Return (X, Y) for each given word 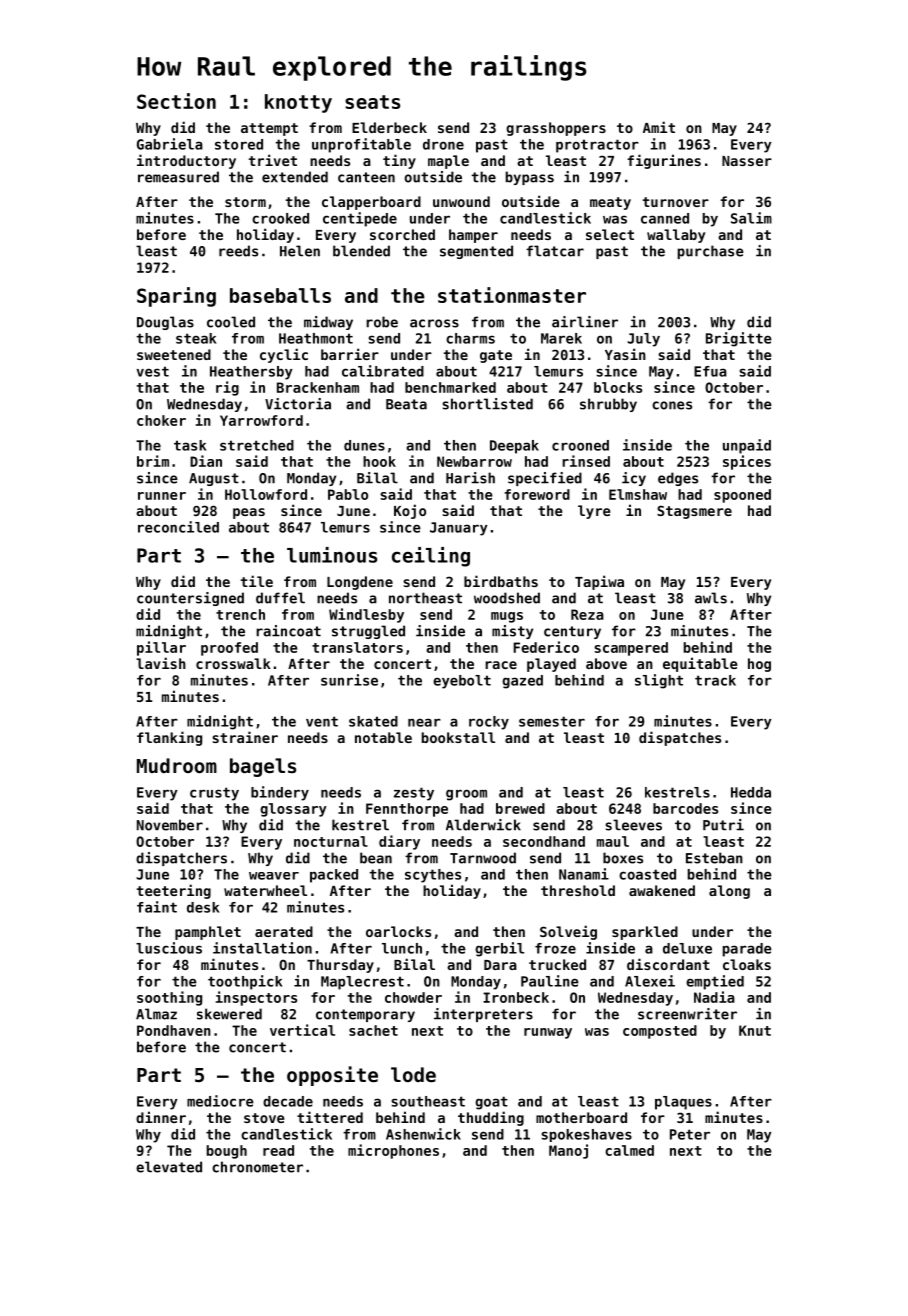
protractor (597, 146)
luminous (332, 555)
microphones (393, 1151)
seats (372, 102)
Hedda (751, 792)
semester (552, 721)
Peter (690, 1134)
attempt (269, 129)
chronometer (257, 1167)
